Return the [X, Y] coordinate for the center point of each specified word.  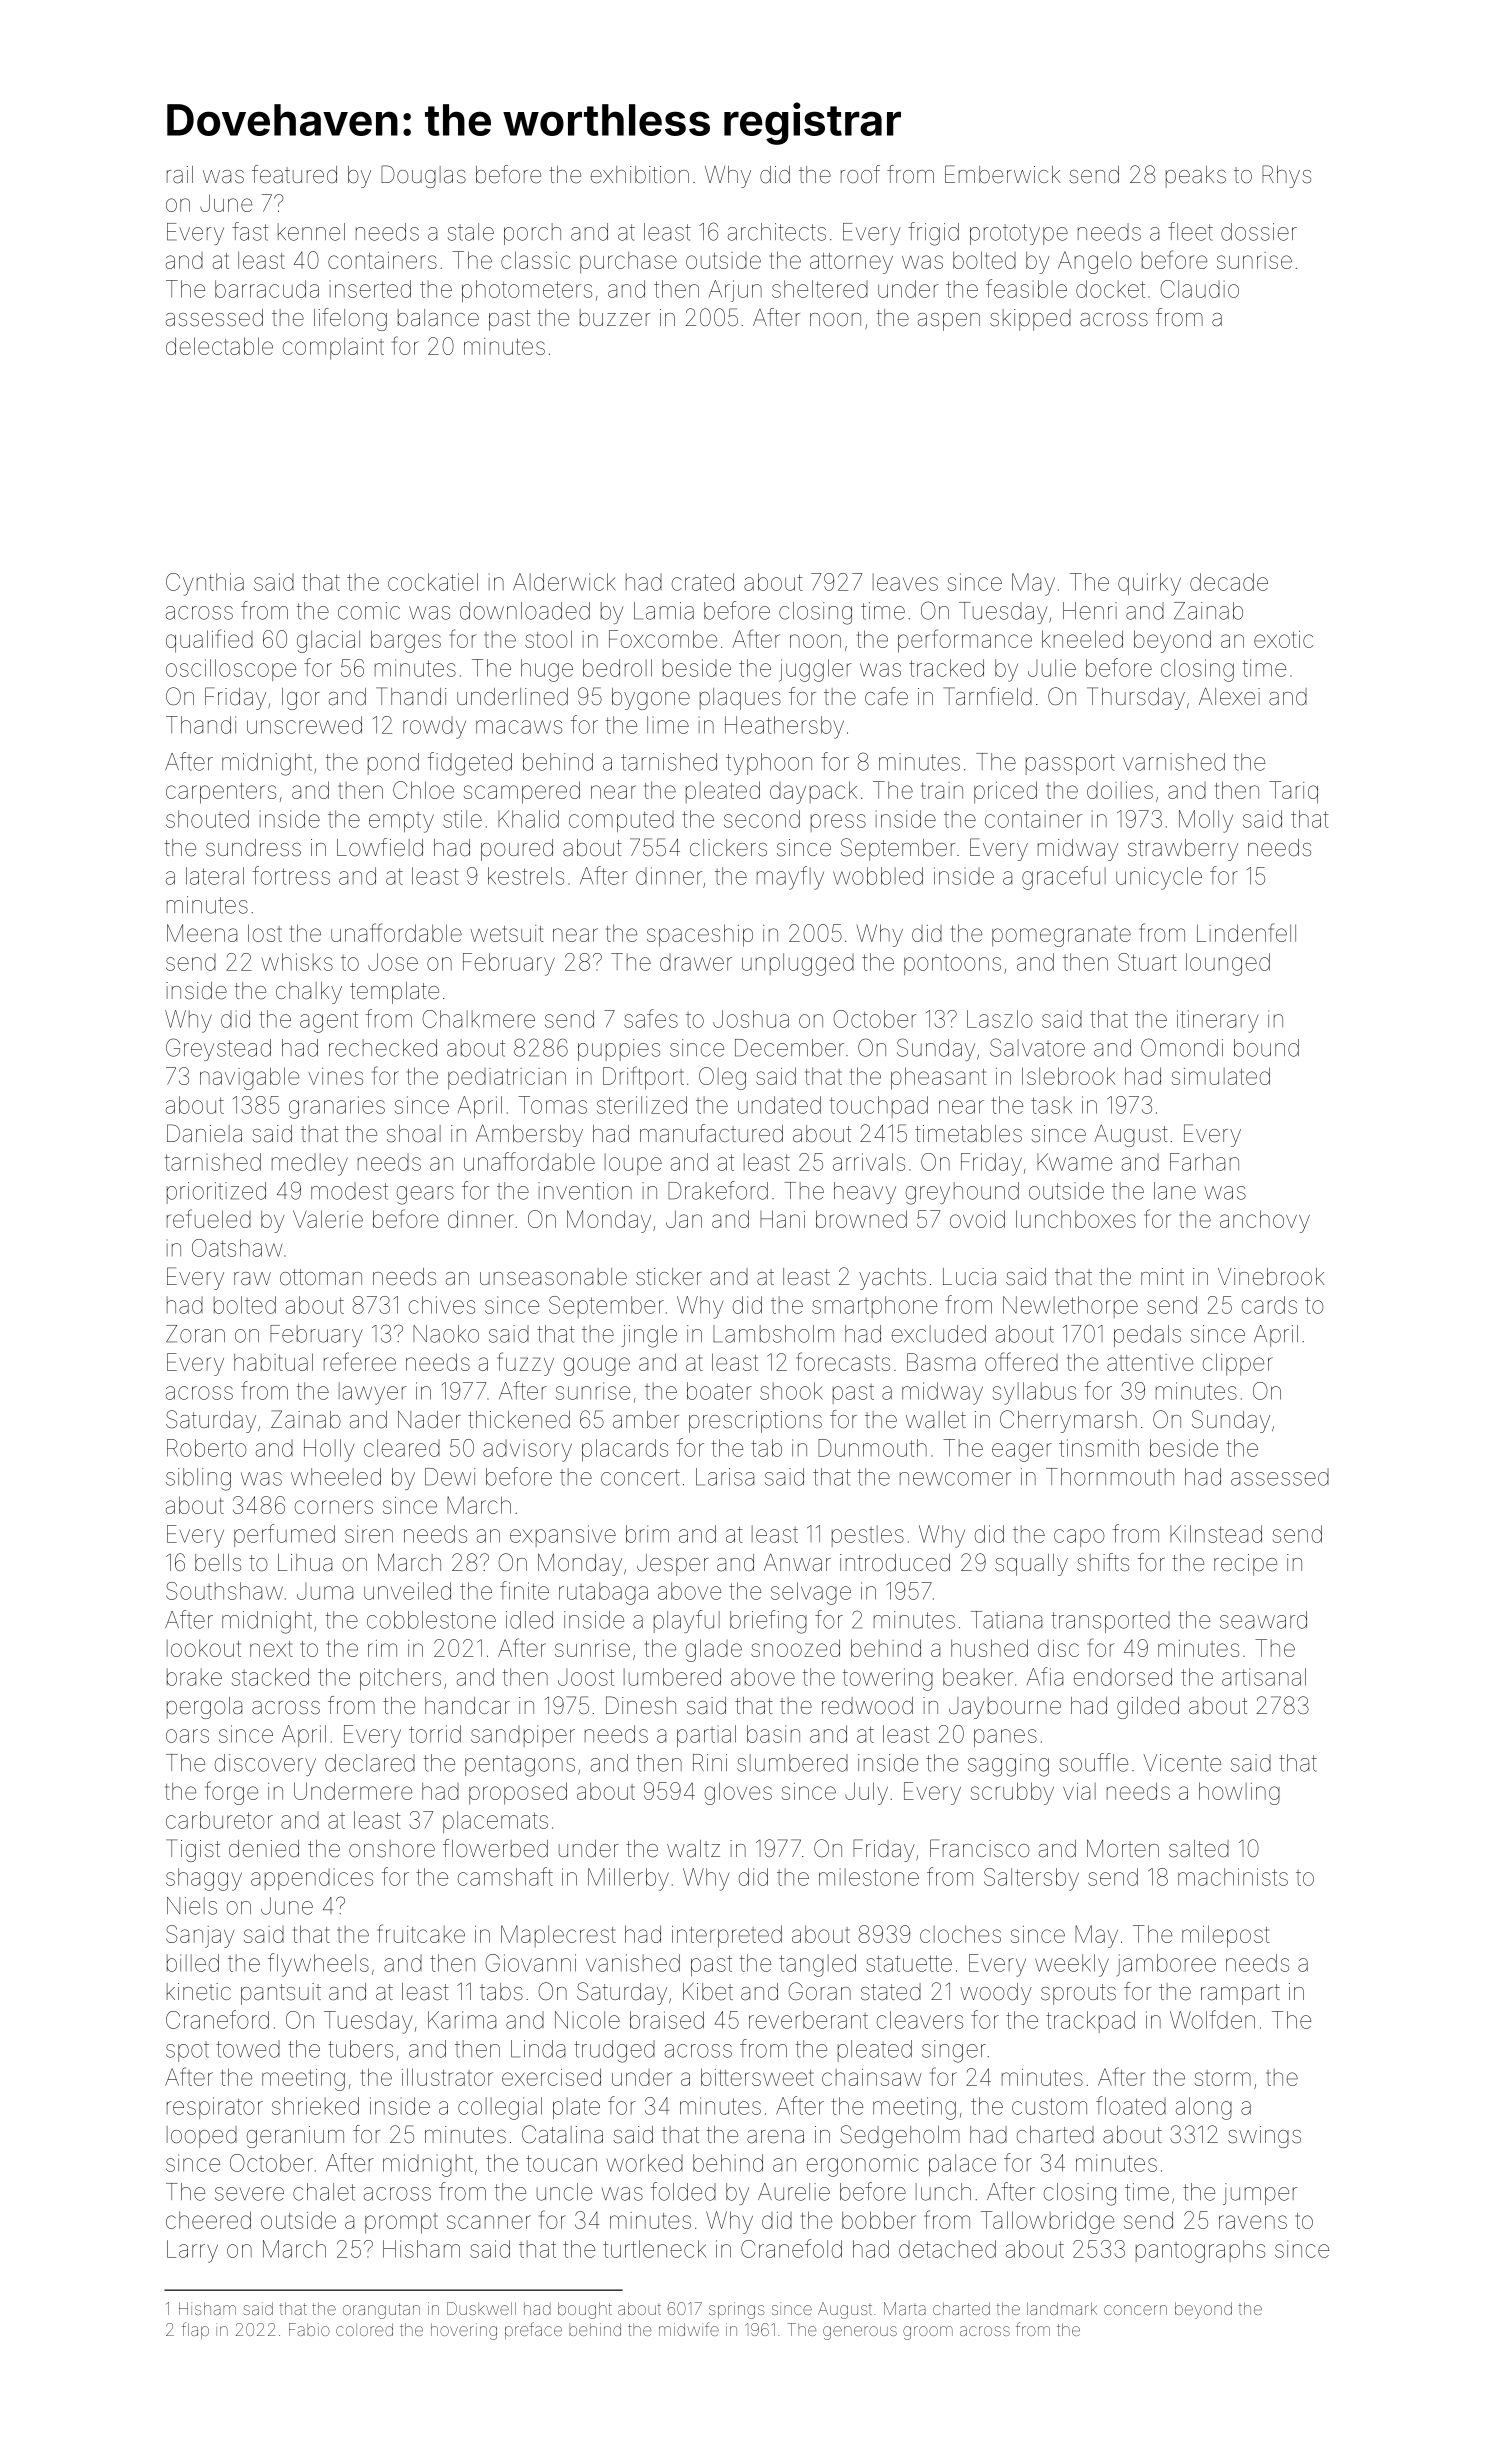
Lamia [664, 611]
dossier [1259, 232]
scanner [489, 2222]
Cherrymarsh [1068, 1421]
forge [231, 1793]
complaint [333, 348]
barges [406, 641]
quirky [1149, 584]
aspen [949, 322]
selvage [811, 1593]
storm [1223, 2078]
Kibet [708, 1992]
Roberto [207, 1448]
